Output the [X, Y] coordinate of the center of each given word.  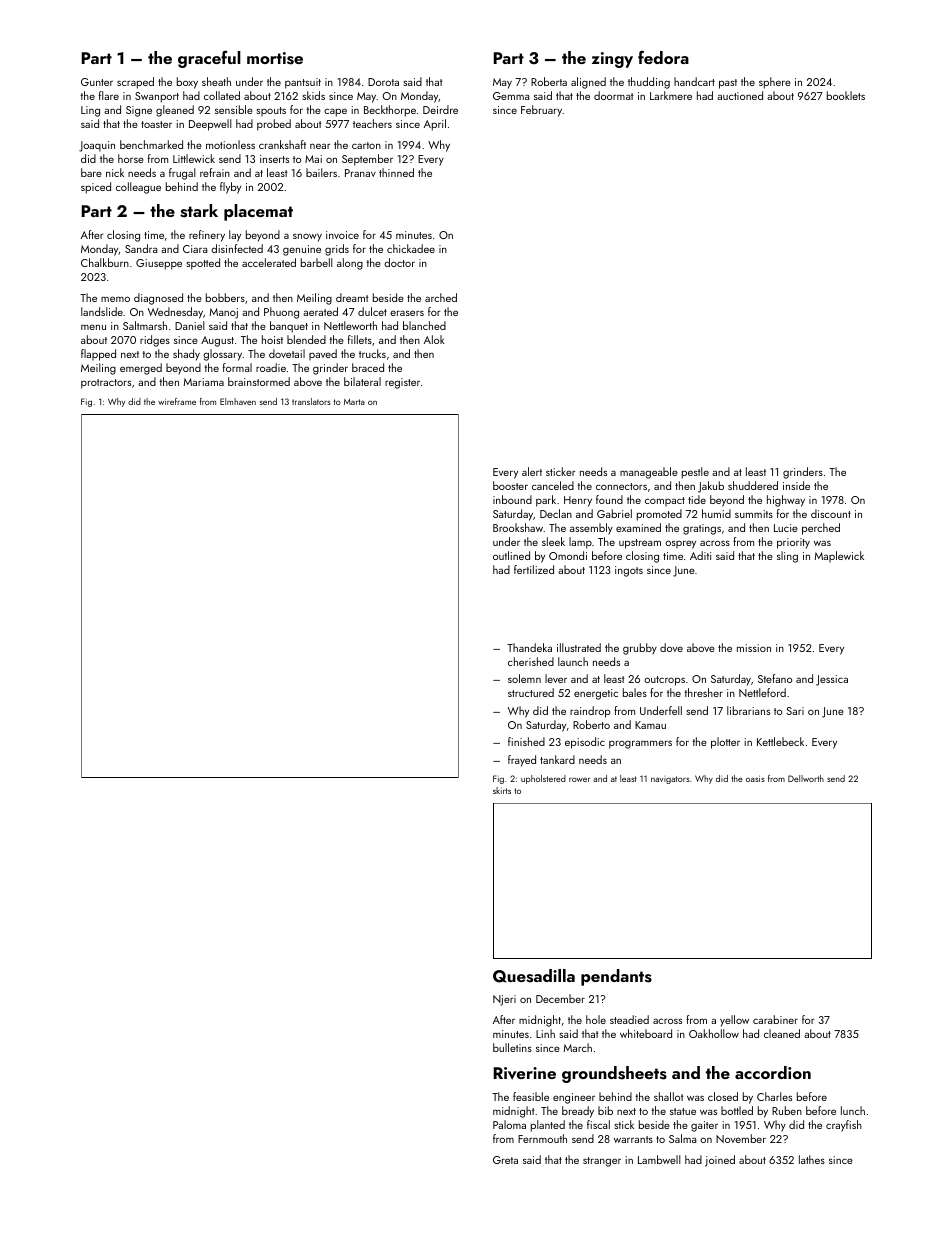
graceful [209, 59]
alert [532, 471]
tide [697, 499]
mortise [275, 58]
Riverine [524, 1073]
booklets [846, 95]
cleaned [782, 1033]
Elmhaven [238, 401]
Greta [505, 1160]
